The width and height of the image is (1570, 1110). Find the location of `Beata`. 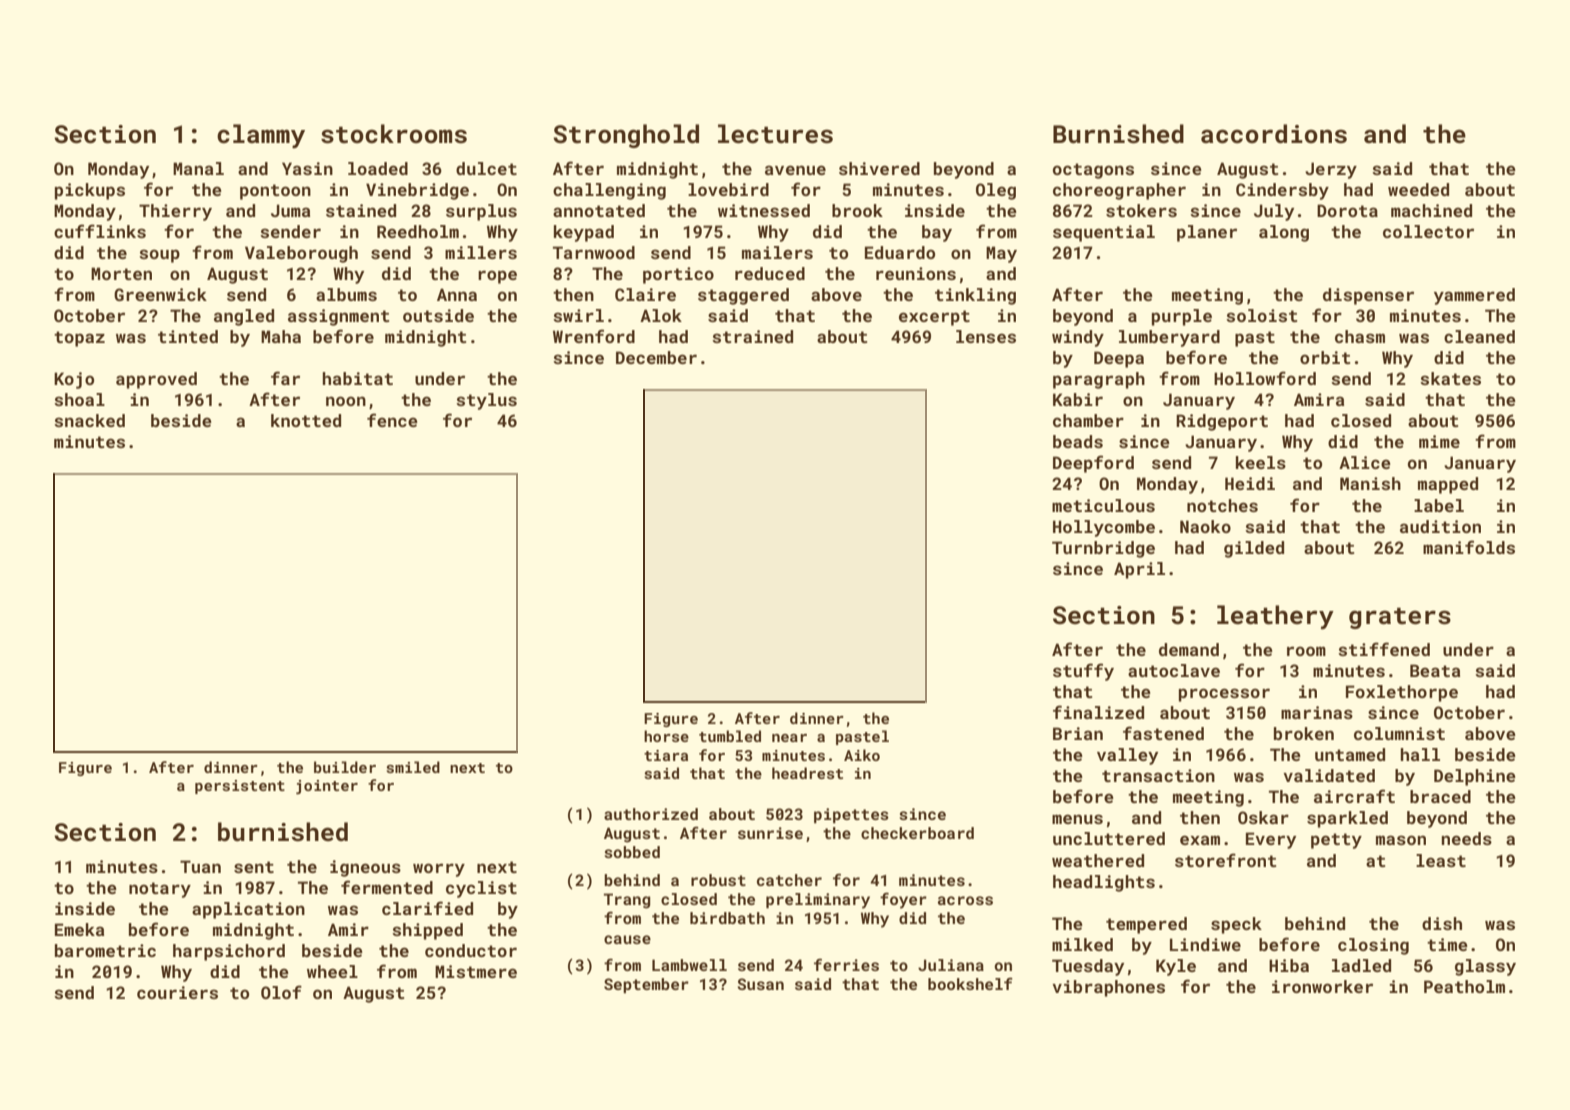

Beata is located at coordinates (1435, 670).
